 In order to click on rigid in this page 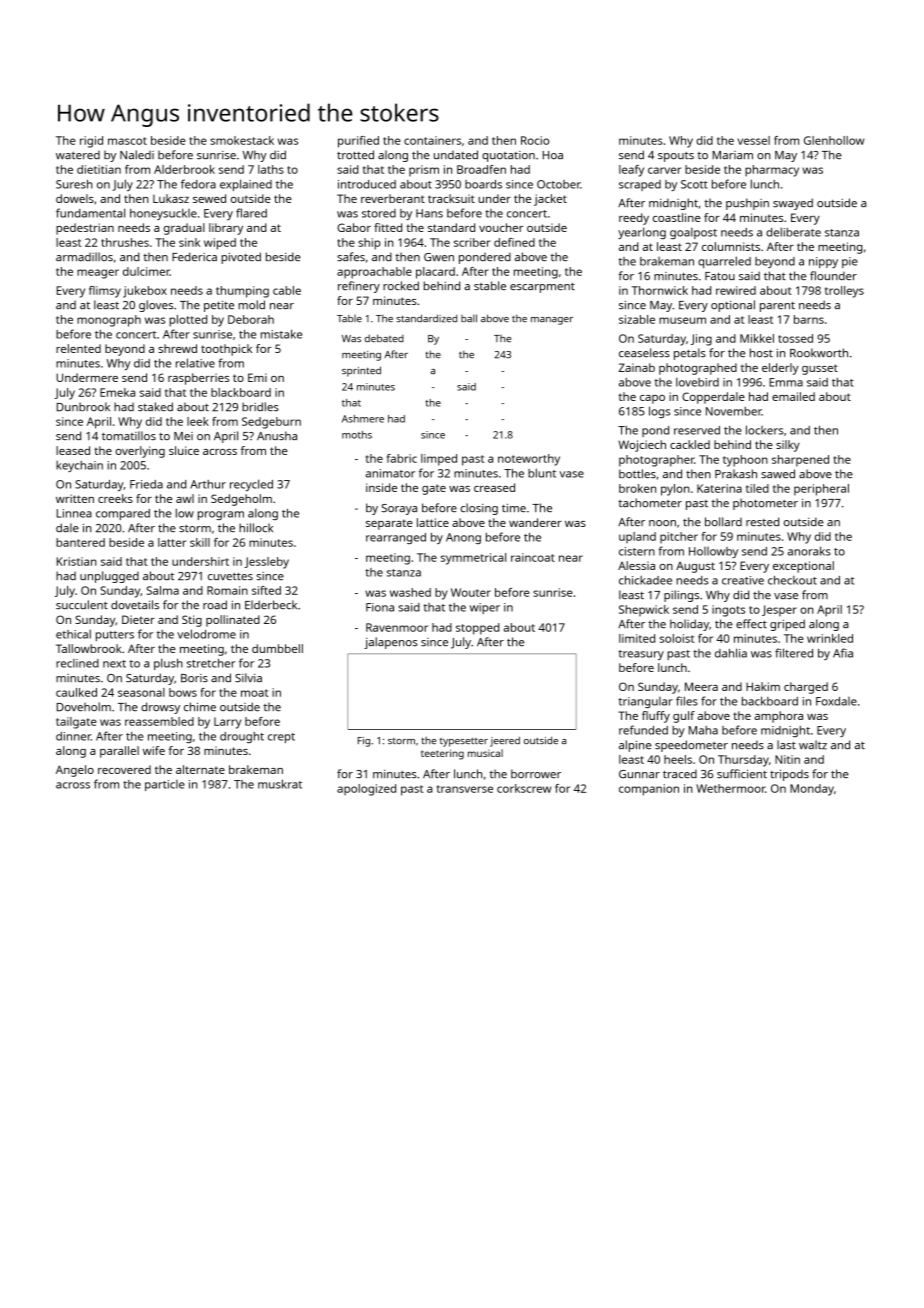, I will do `click(91, 142)`.
